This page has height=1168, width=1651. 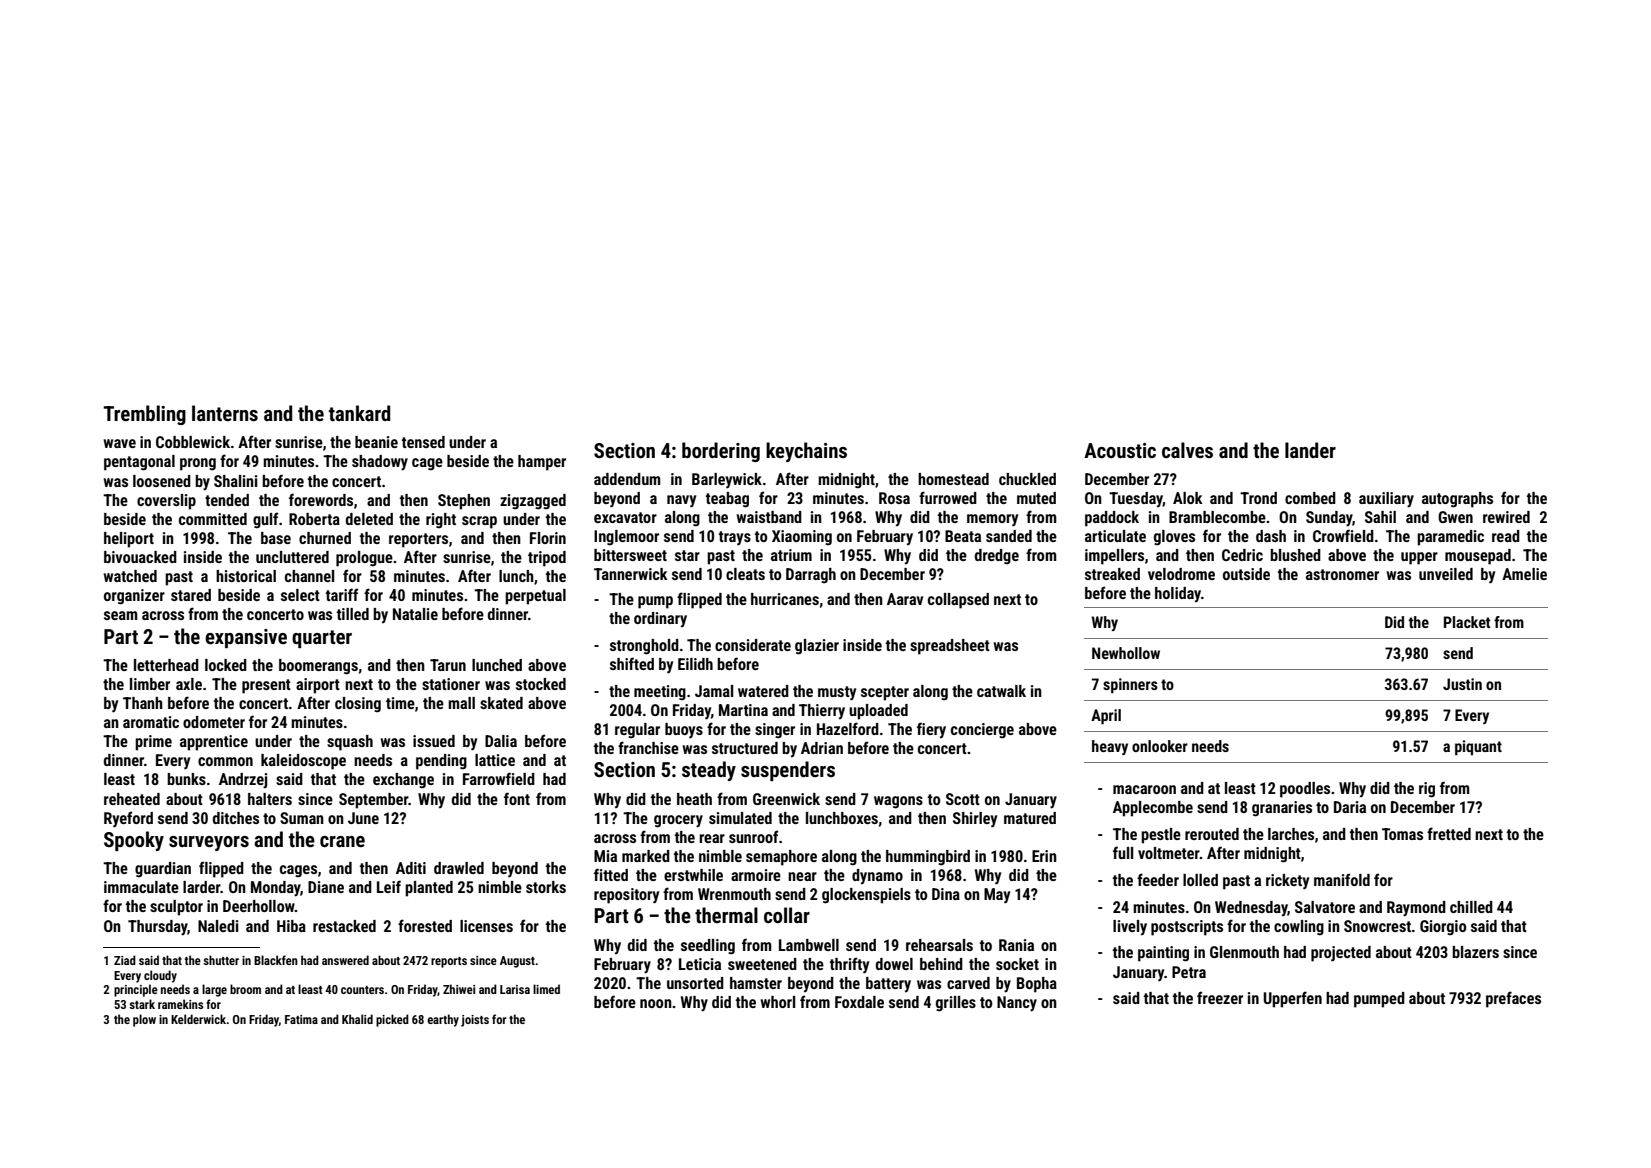 What do you see at coordinates (1030, 818) in the page?
I see `matured` at bounding box center [1030, 818].
